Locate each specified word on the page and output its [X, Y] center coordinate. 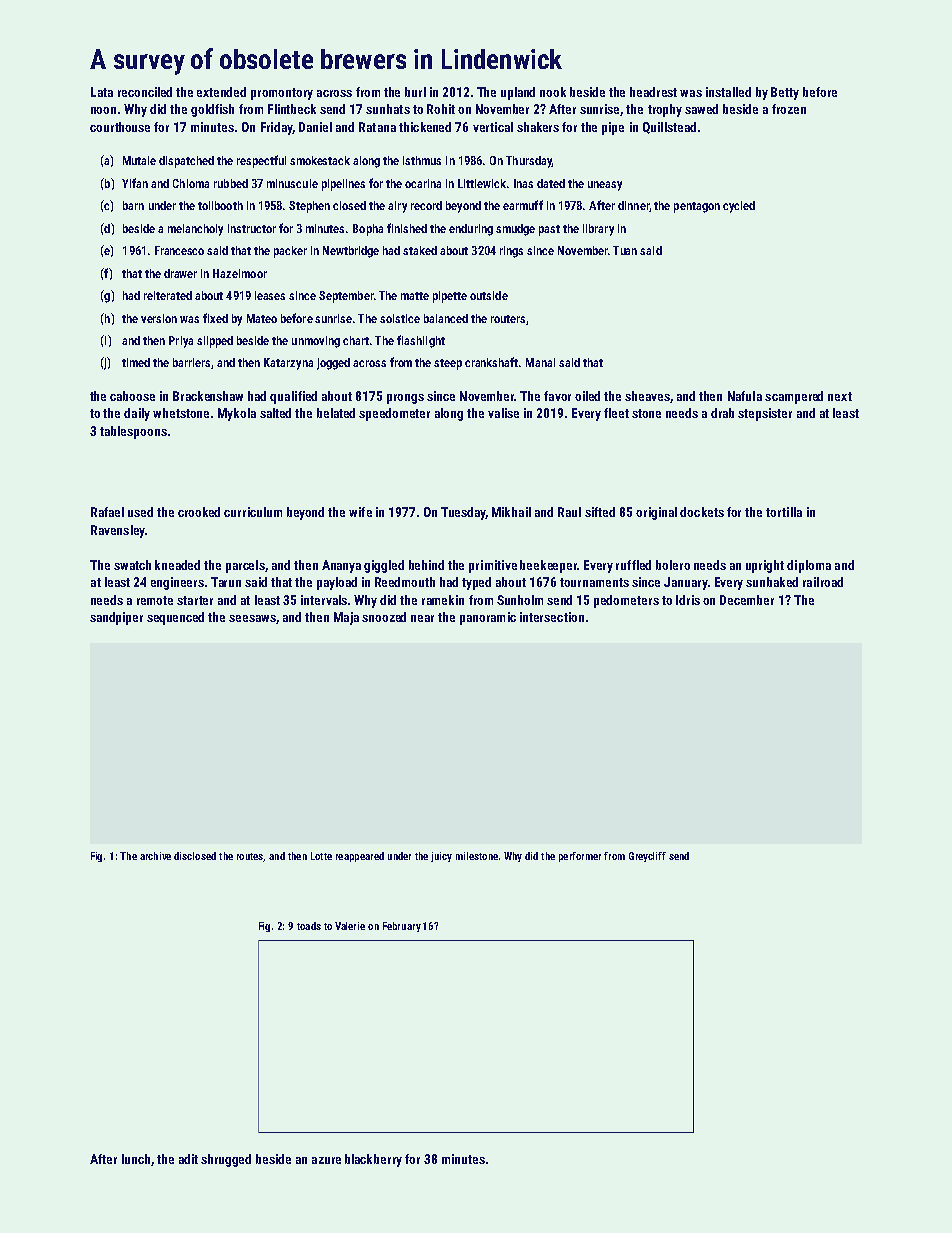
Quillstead [669, 128]
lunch [136, 1159]
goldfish [212, 110]
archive [155, 856]
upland [518, 93]
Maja [346, 618]
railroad [823, 582]
